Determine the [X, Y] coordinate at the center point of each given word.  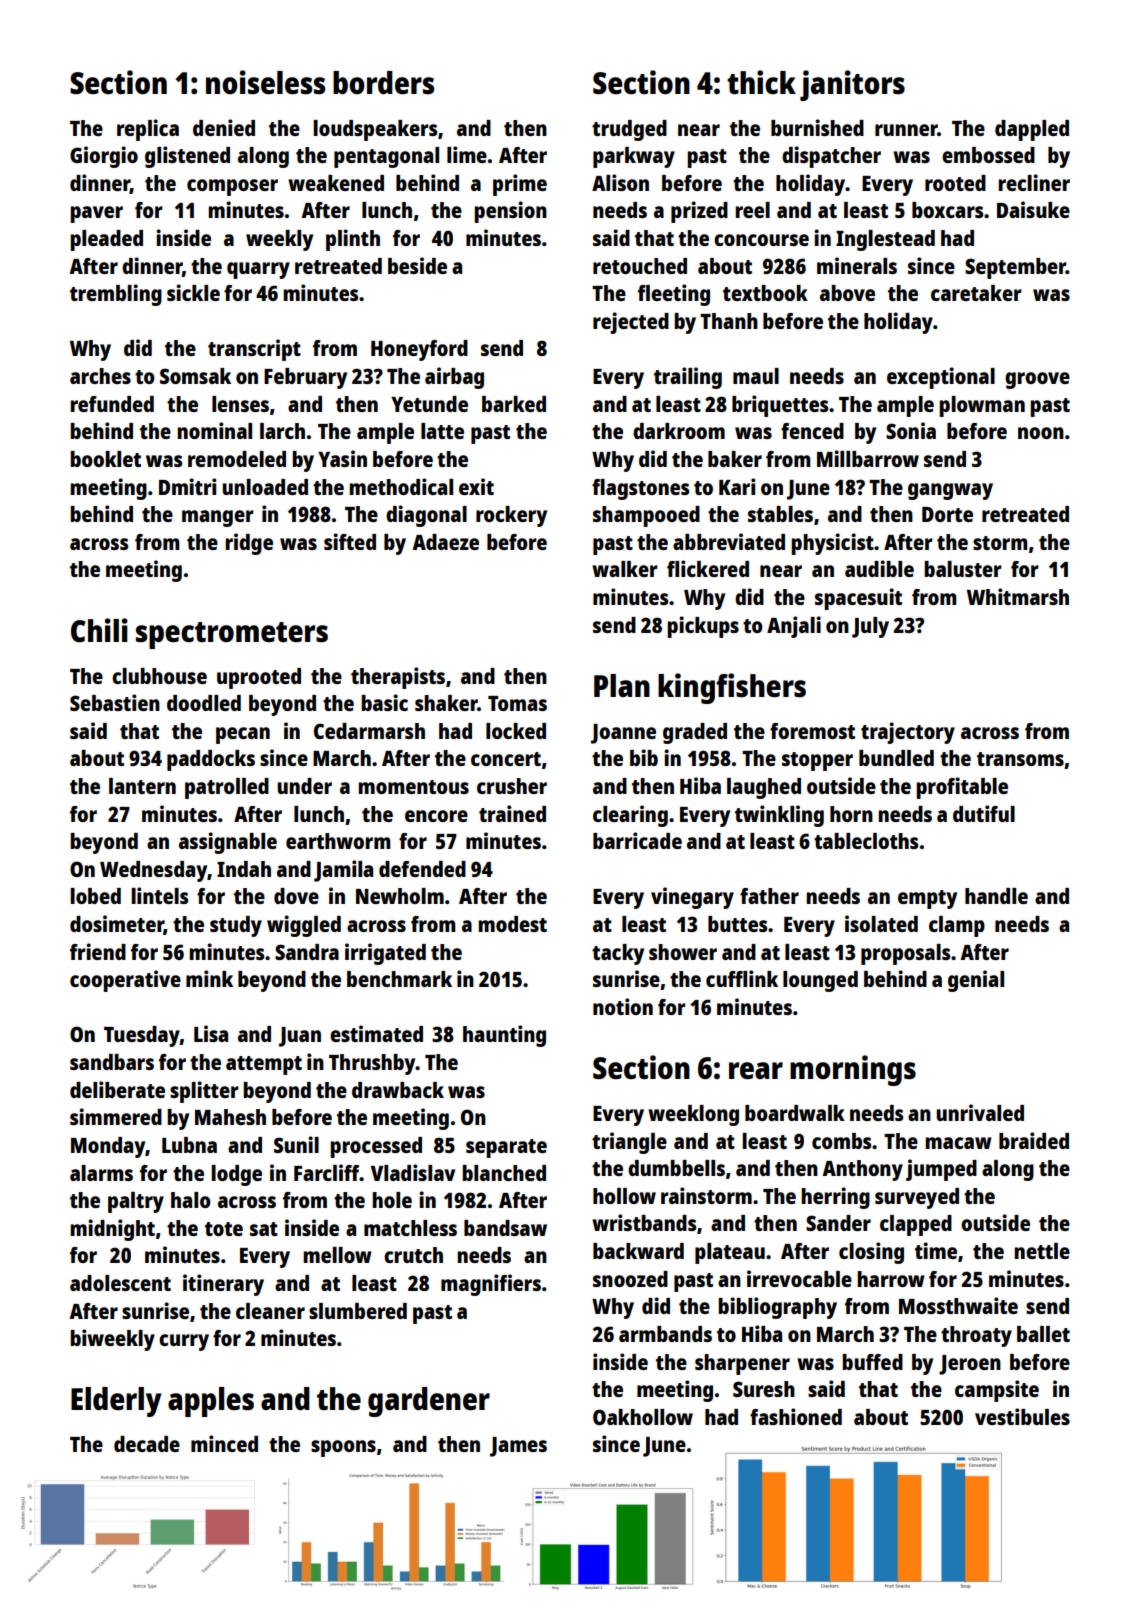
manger [218, 518]
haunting [504, 1036]
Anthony [862, 1170]
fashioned [796, 1416]
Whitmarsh [1018, 596]
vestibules [1022, 1416]
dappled [1032, 130]
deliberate [117, 1089]
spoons [343, 1448]
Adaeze [445, 542]
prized [699, 212]
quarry [258, 270]
